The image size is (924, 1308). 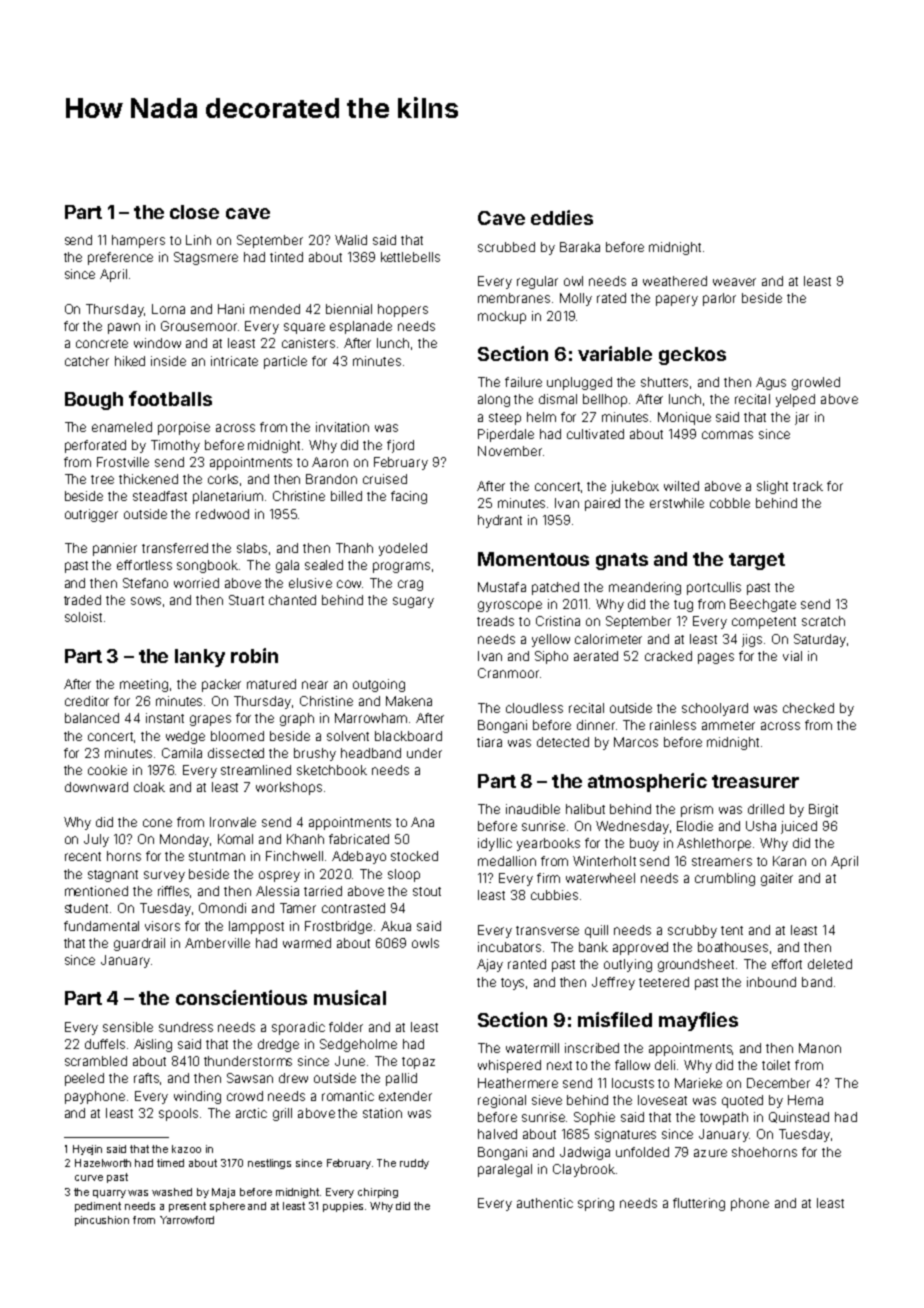 I want to click on jukebox, so click(x=635, y=487).
